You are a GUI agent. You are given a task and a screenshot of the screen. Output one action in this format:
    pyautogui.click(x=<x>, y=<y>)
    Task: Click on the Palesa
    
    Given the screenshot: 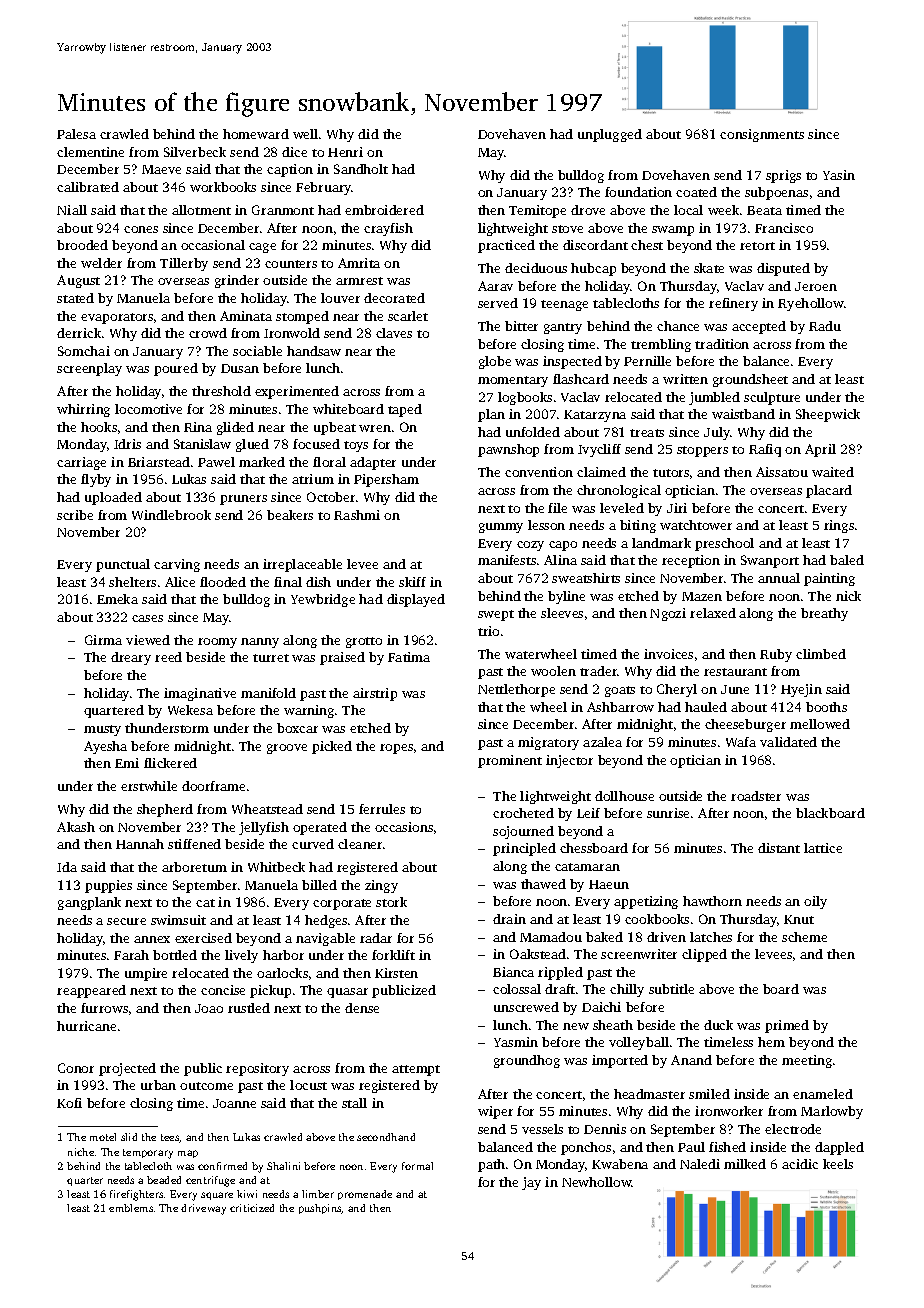 What is the action you would take?
    pyautogui.click(x=76, y=134)
